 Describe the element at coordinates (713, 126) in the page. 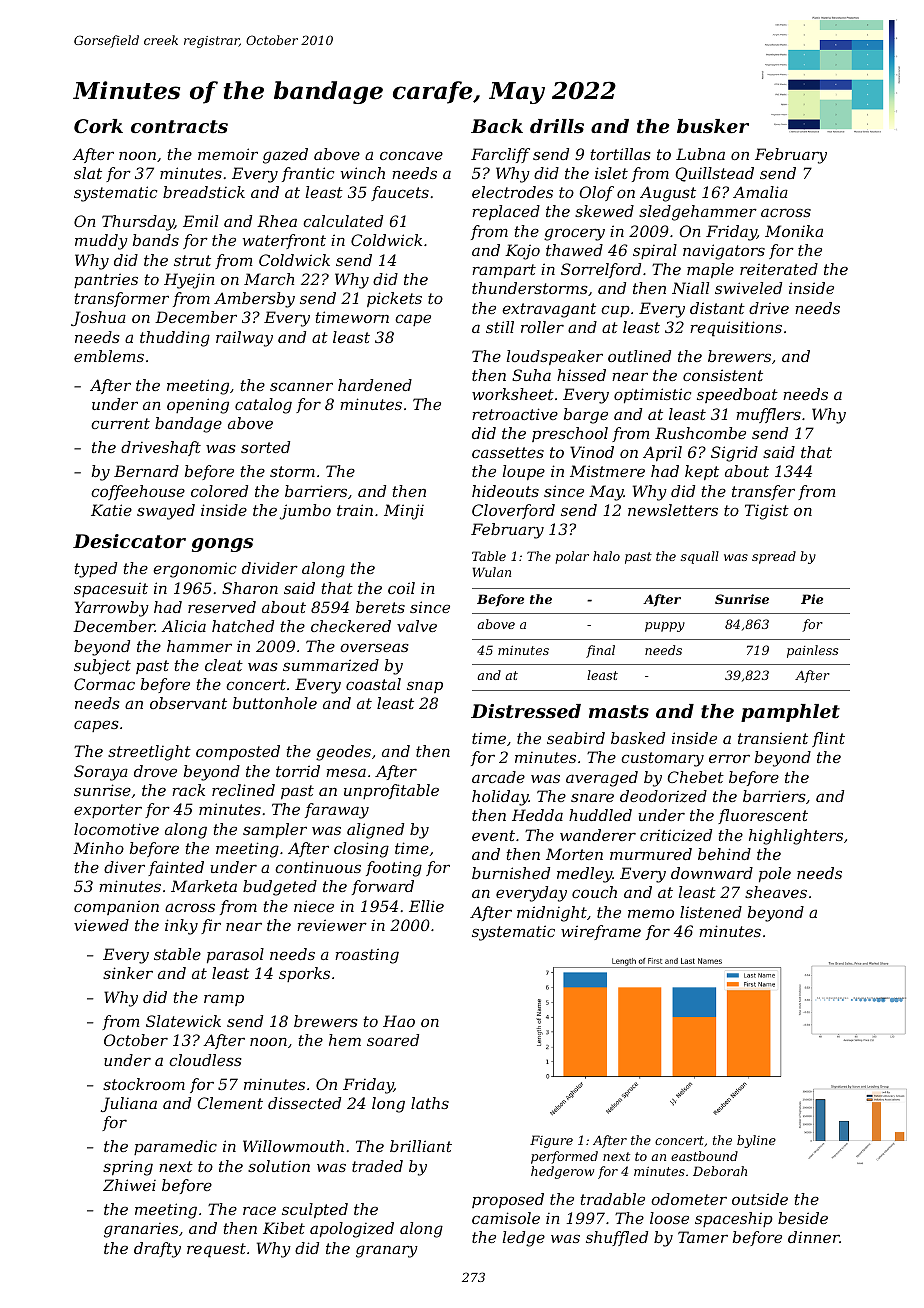

I see `busker` at that location.
